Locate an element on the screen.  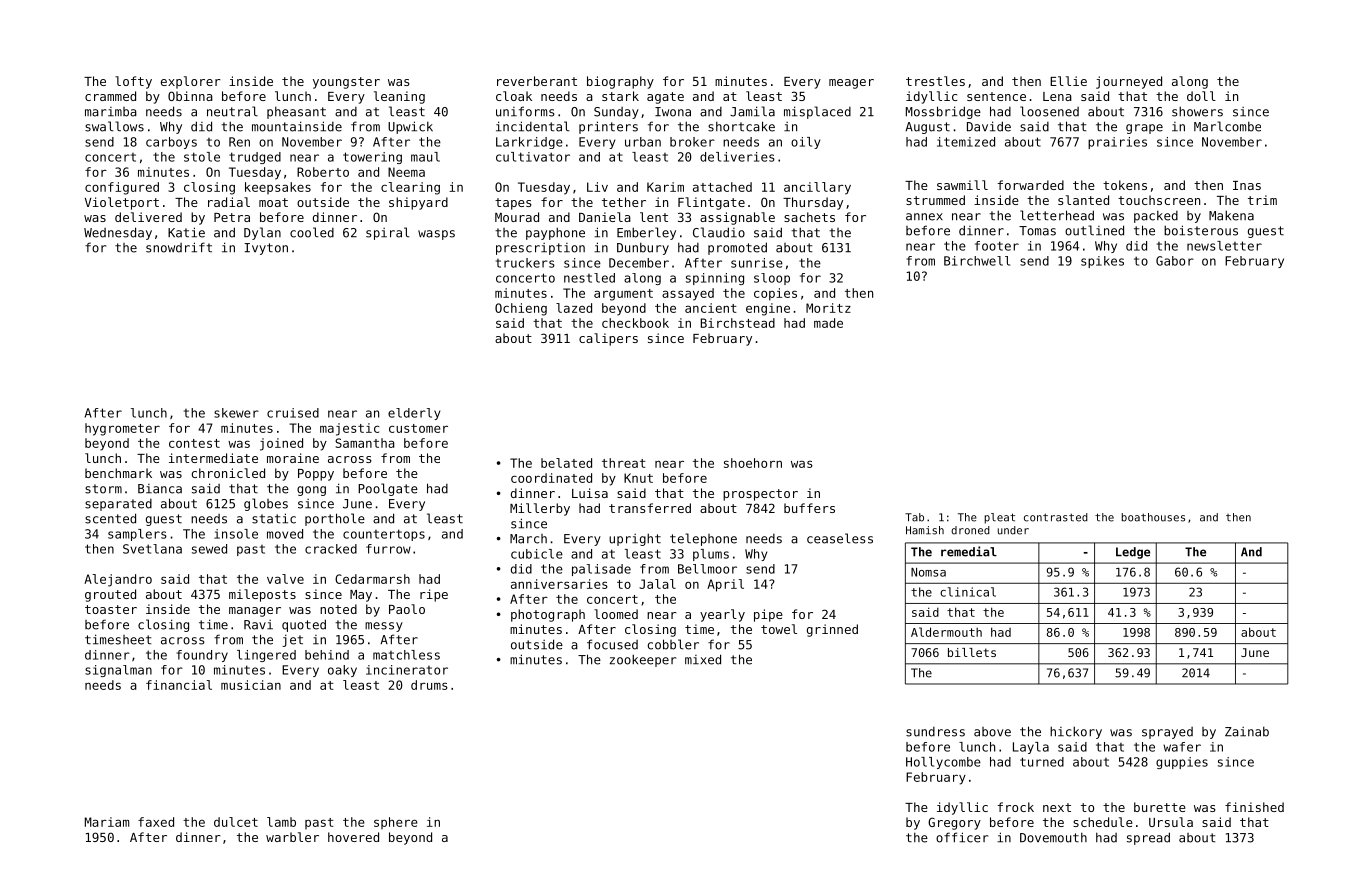
pleat is located at coordinates (999, 518).
